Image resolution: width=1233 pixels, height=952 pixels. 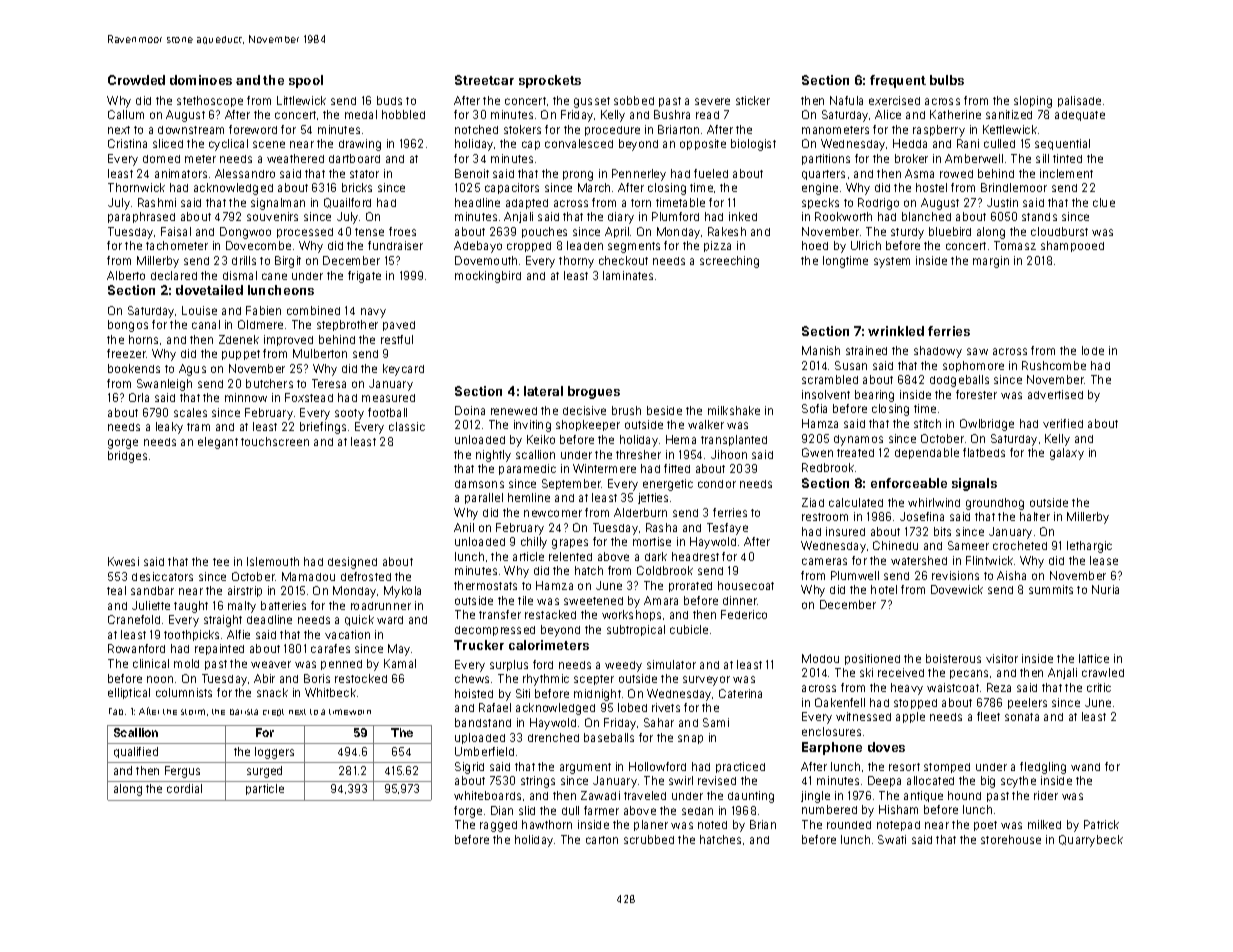 I want to click on galaxy, so click(x=1067, y=454).
